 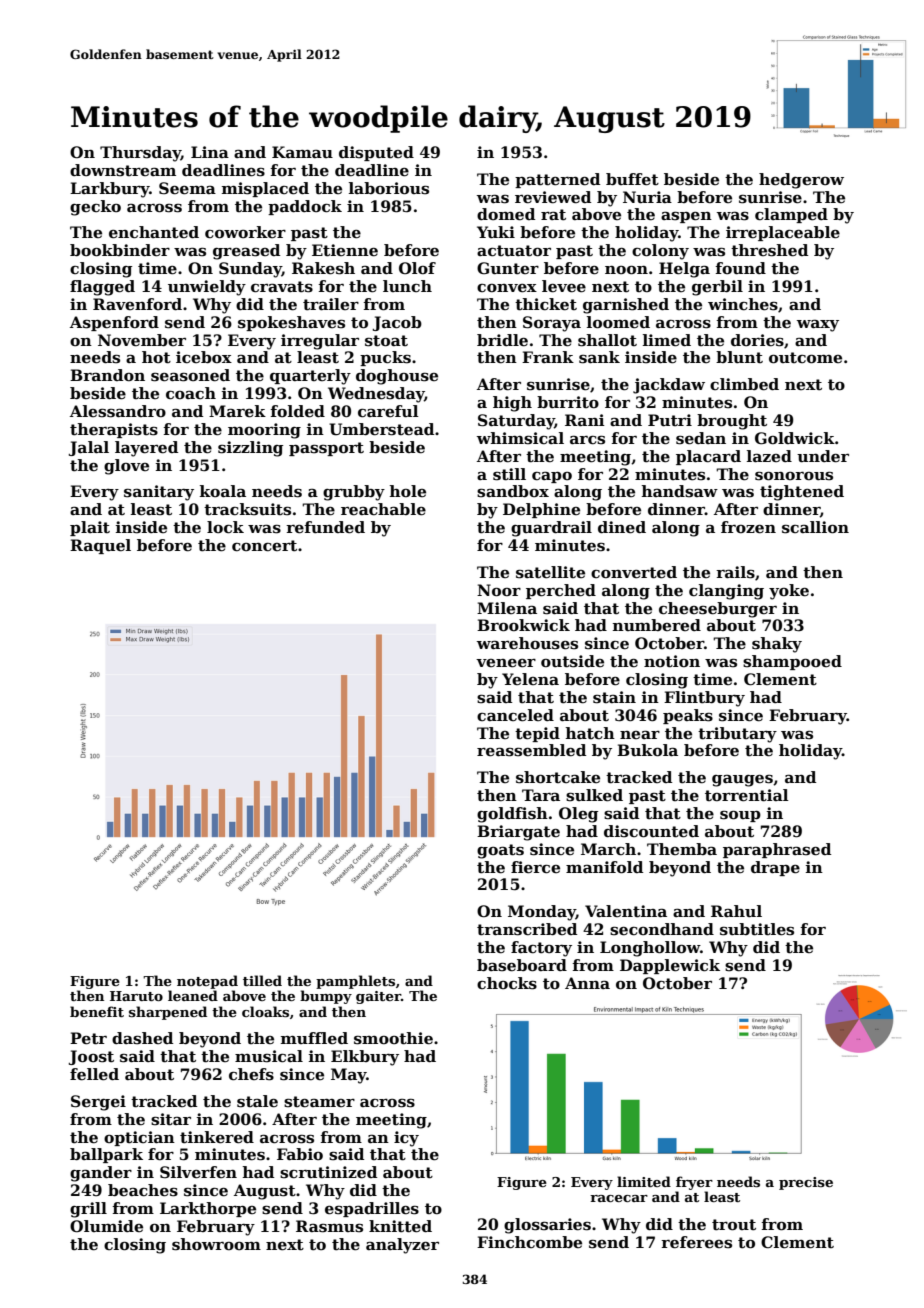 What do you see at coordinates (300, 1154) in the screenshot?
I see `Fabio` at bounding box center [300, 1154].
